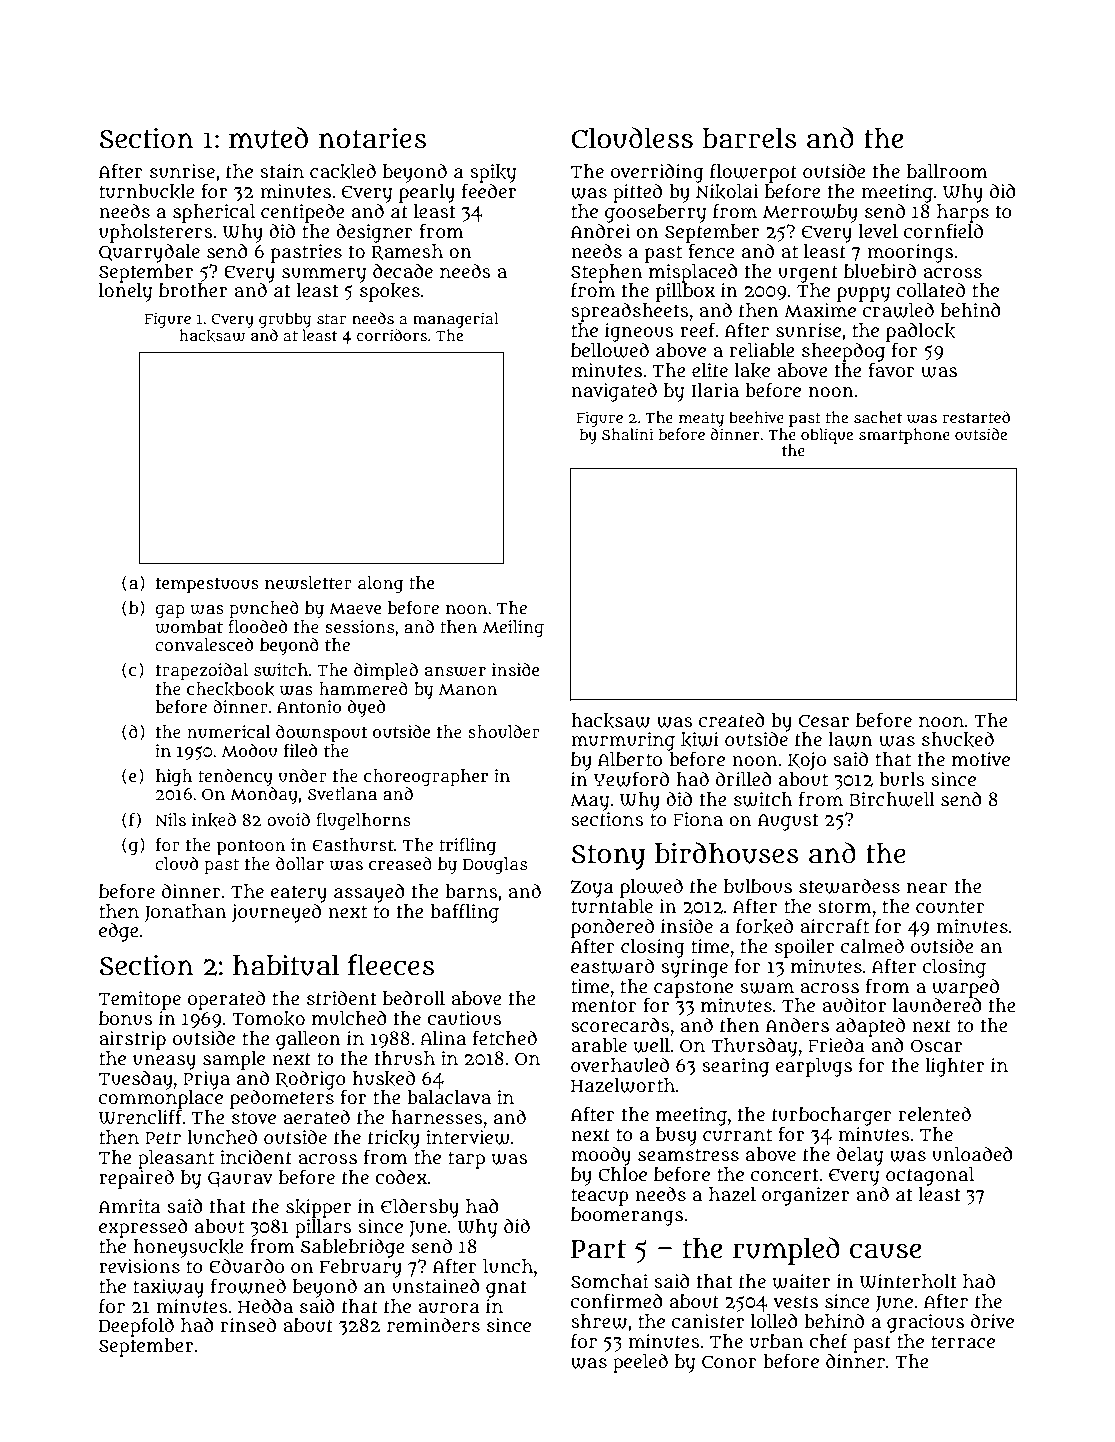  Describe the element at coordinates (193, 290) in the image. I see `brother` at that location.
